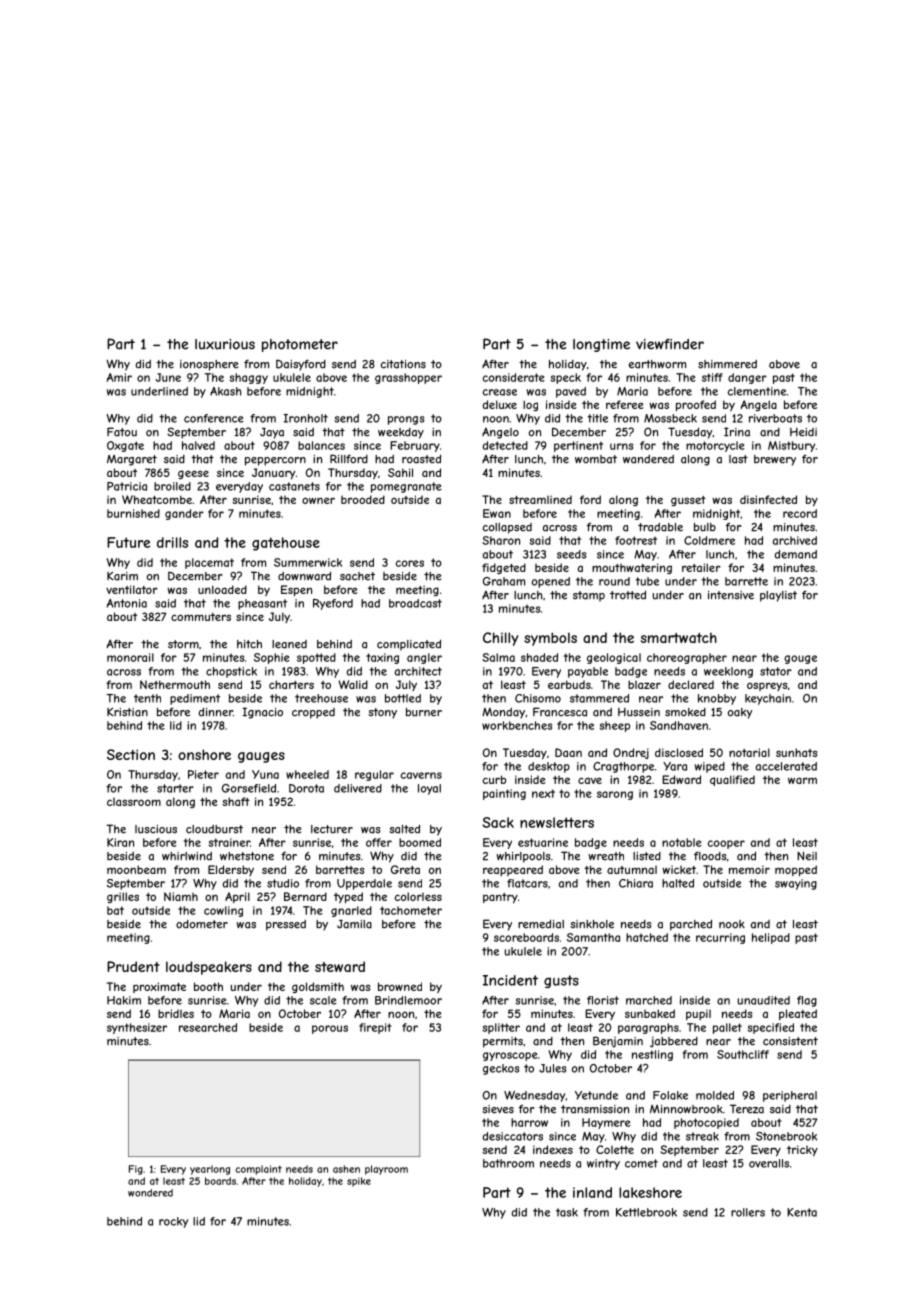  I want to click on task, so click(567, 1212).
